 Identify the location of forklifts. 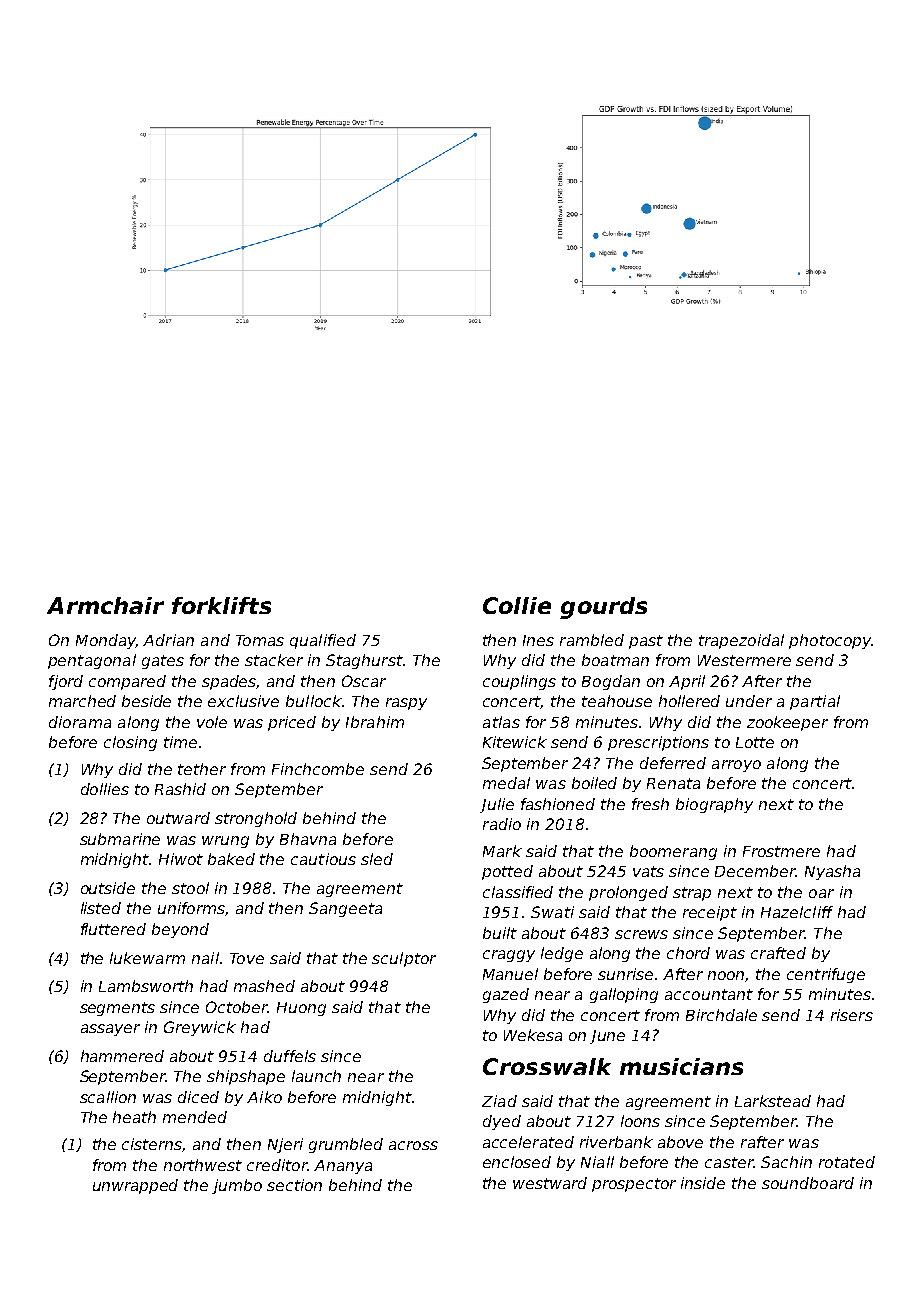
(221, 605).
